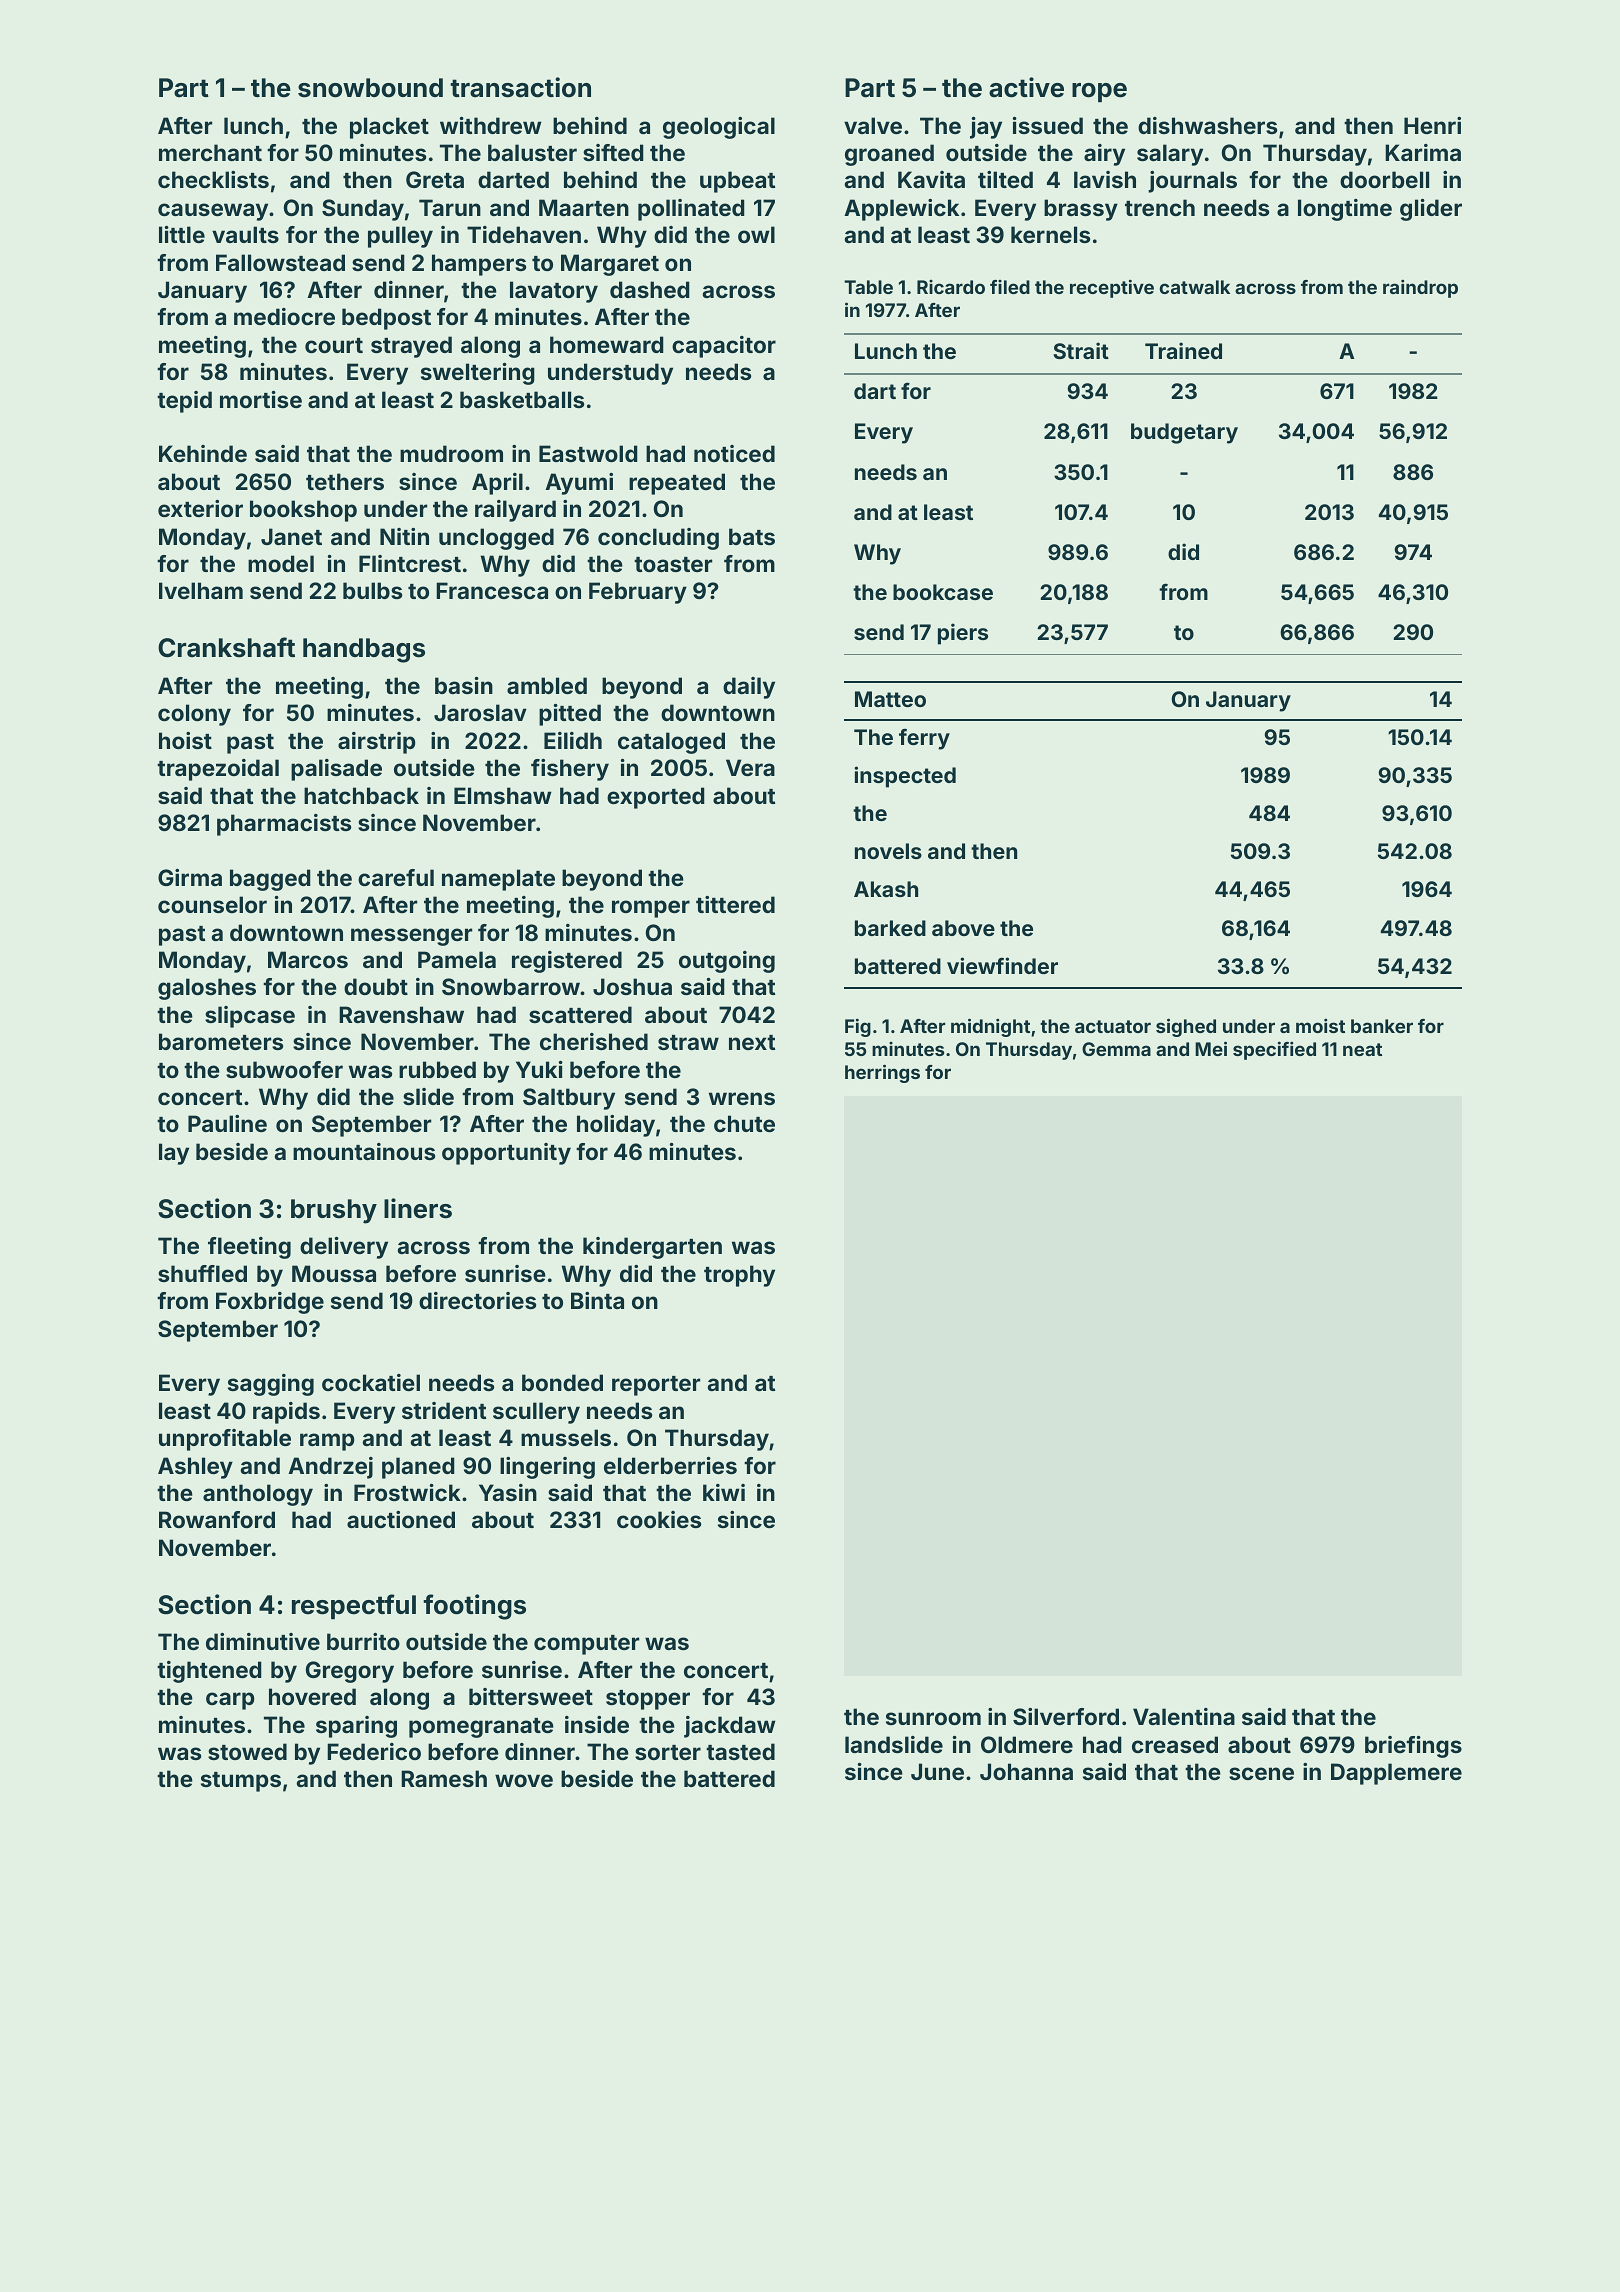 Image resolution: width=1620 pixels, height=2292 pixels. What do you see at coordinates (547, 685) in the screenshot?
I see `ambled` at bounding box center [547, 685].
